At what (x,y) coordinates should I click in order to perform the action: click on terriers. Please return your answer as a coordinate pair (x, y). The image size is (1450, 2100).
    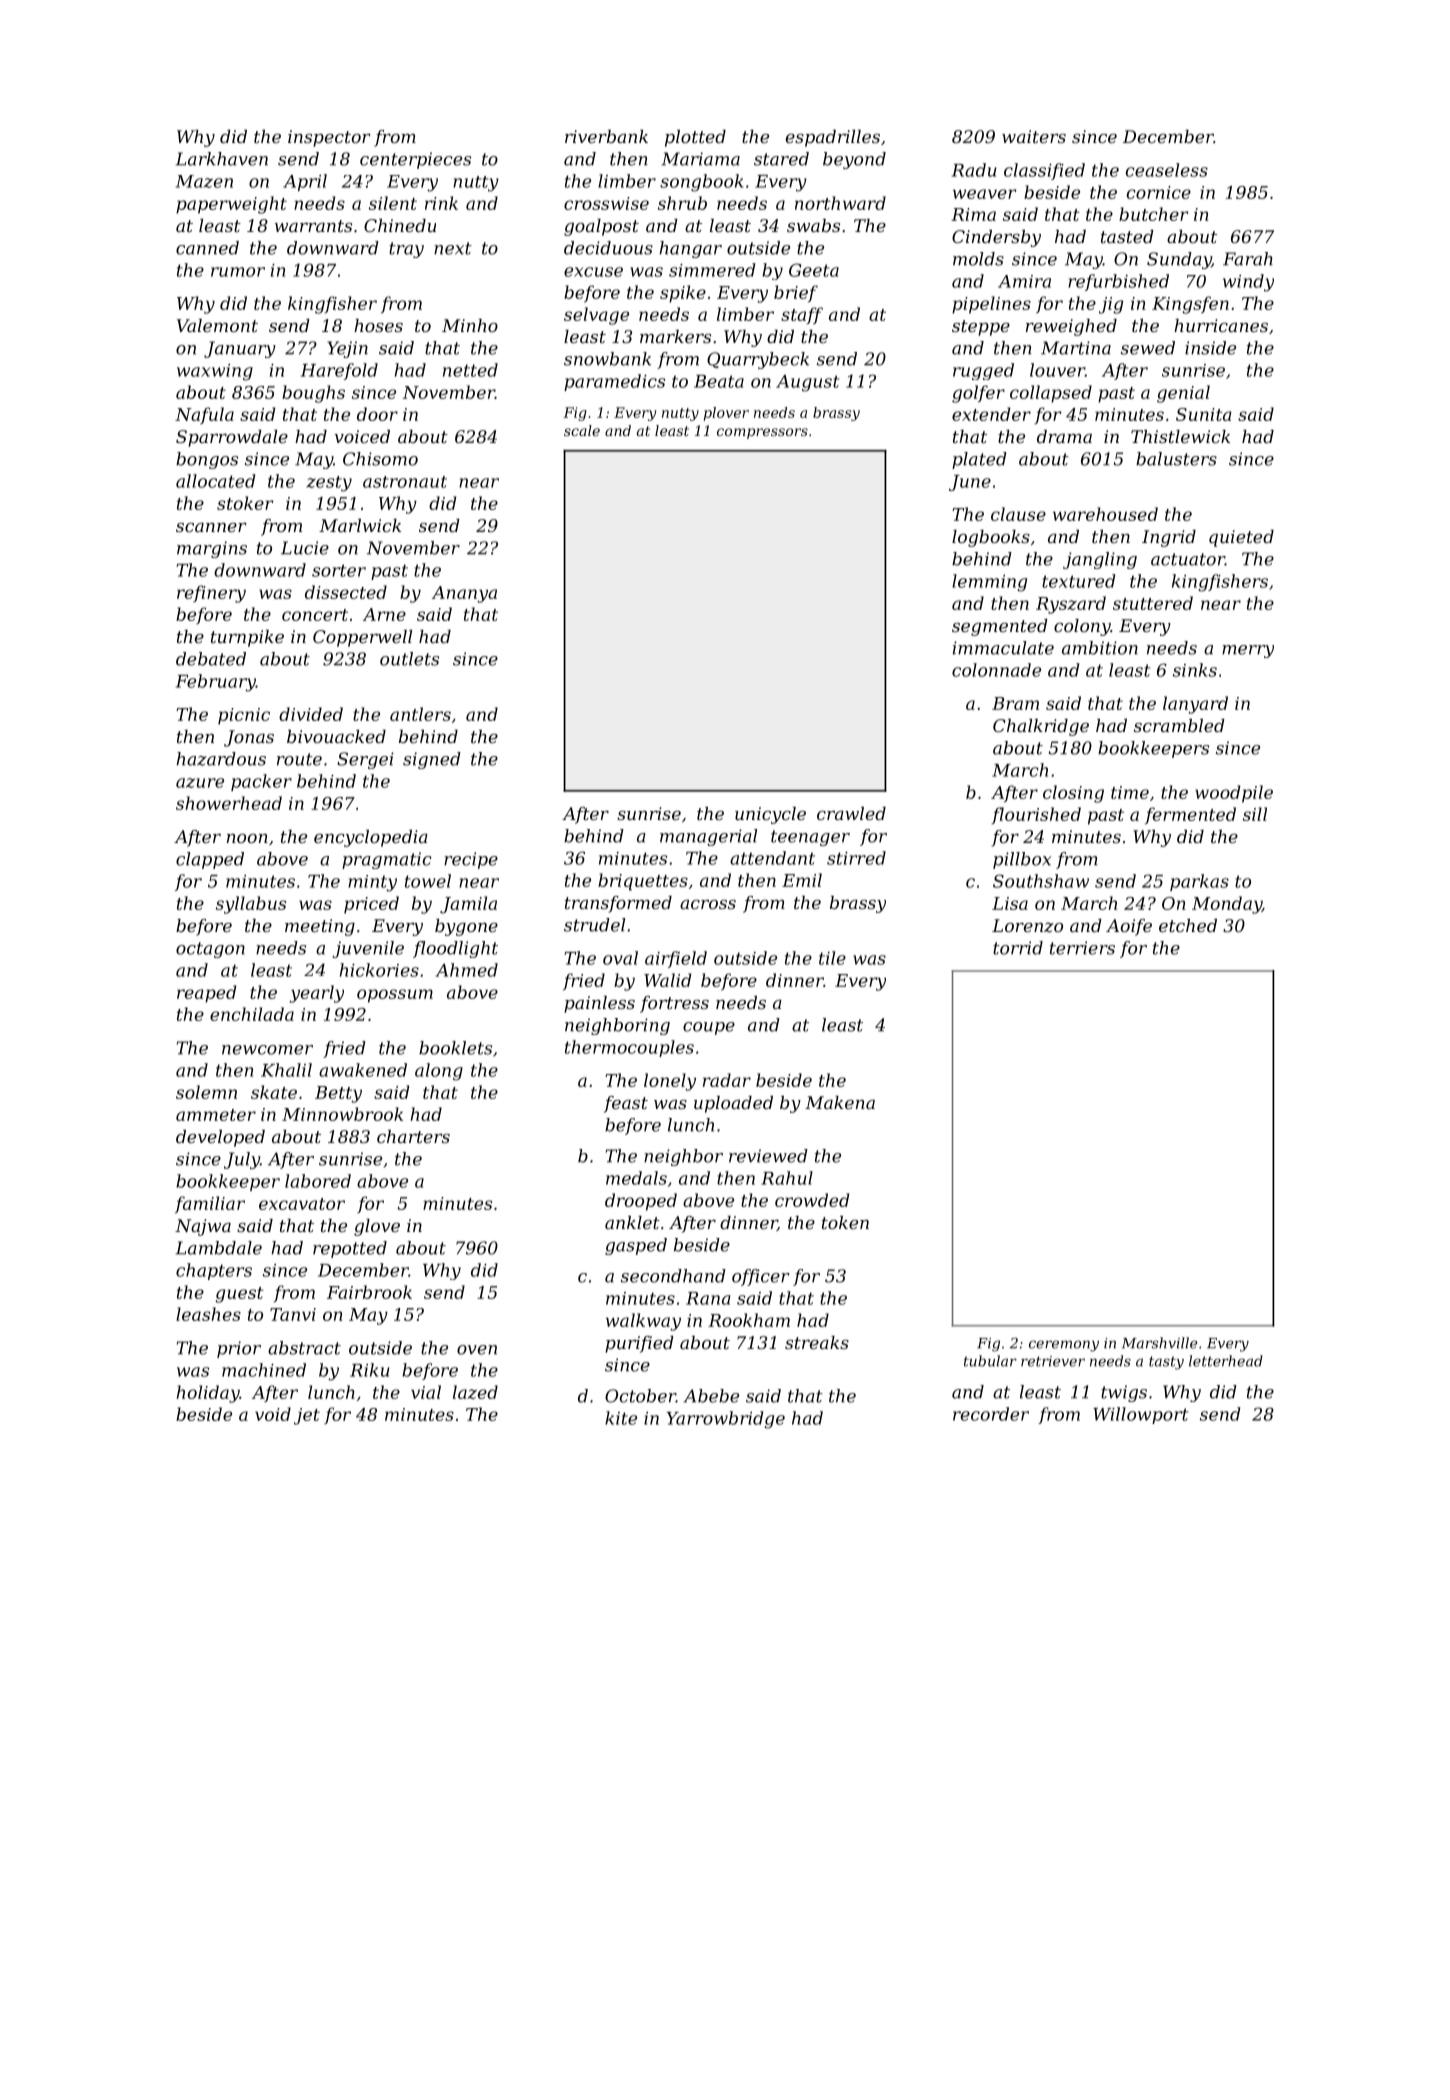
    Looking at the image, I should click on (1082, 948).
